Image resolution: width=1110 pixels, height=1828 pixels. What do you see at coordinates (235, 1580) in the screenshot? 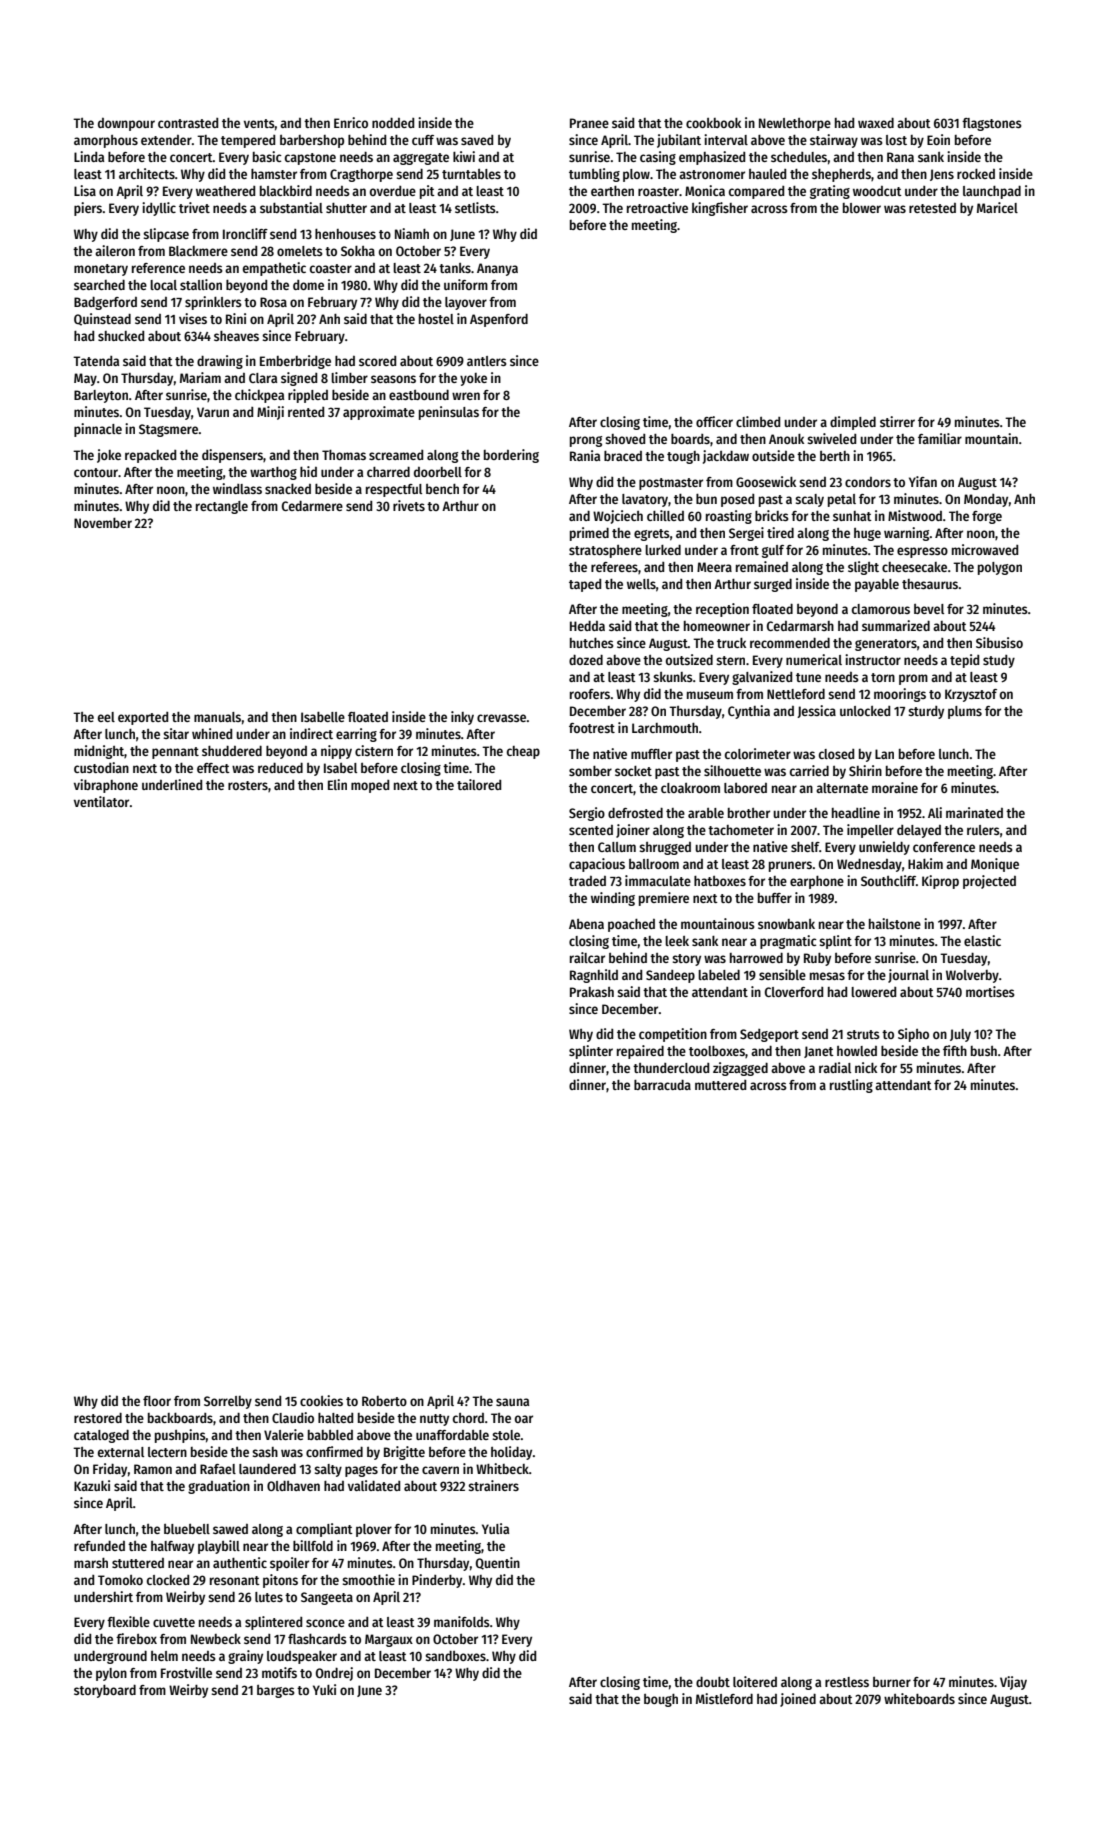
I see `resonant` at bounding box center [235, 1580].
